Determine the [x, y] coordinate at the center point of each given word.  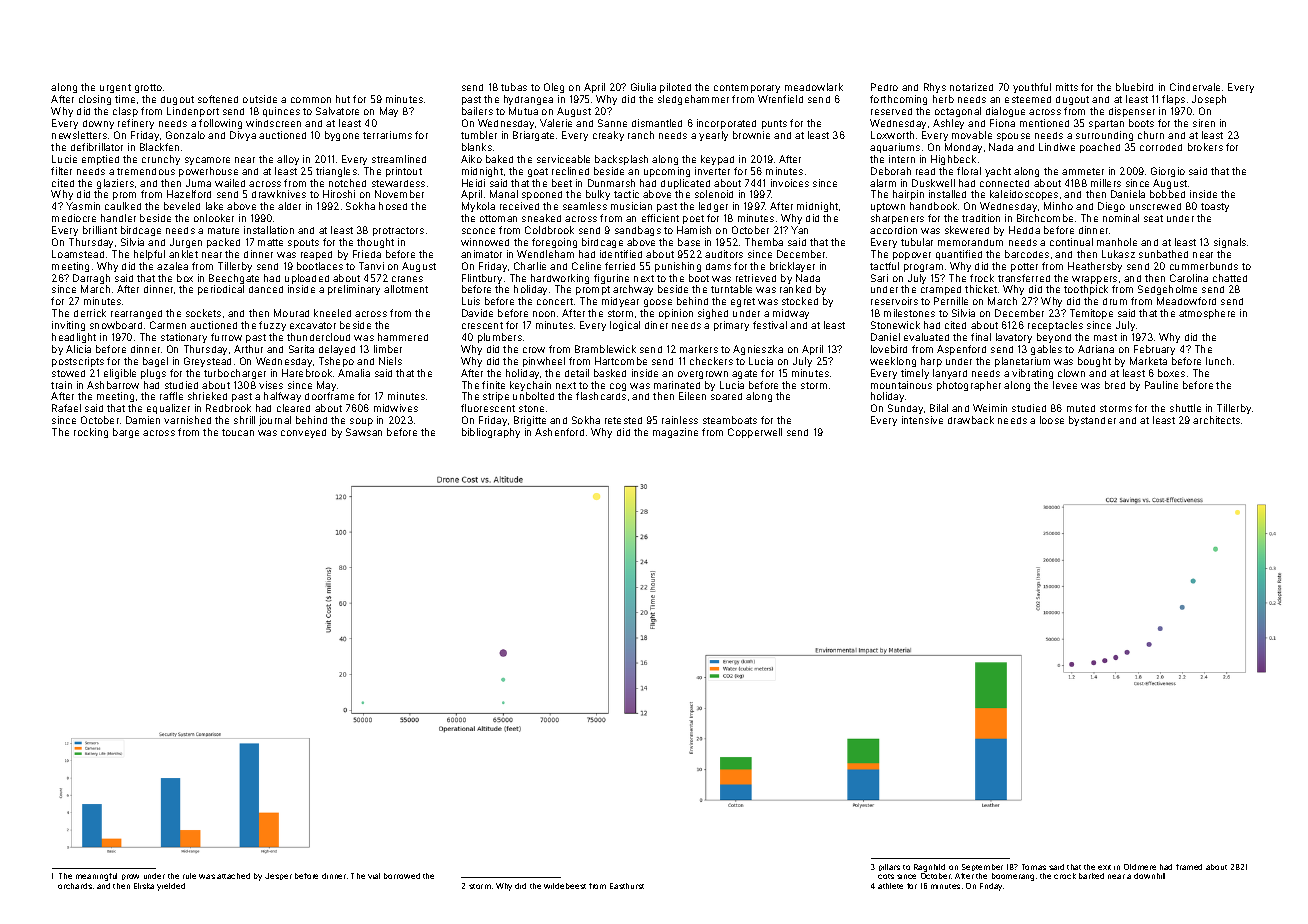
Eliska [144, 886]
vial [374, 876]
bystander [1092, 421]
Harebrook [307, 373]
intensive [922, 420]
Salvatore [337, 111]
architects [1216, 420]
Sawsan [364, 432]
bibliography [491, 433]
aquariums [895, 148]
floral [969, 171]
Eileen [692, 396]
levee [1065, 385]
